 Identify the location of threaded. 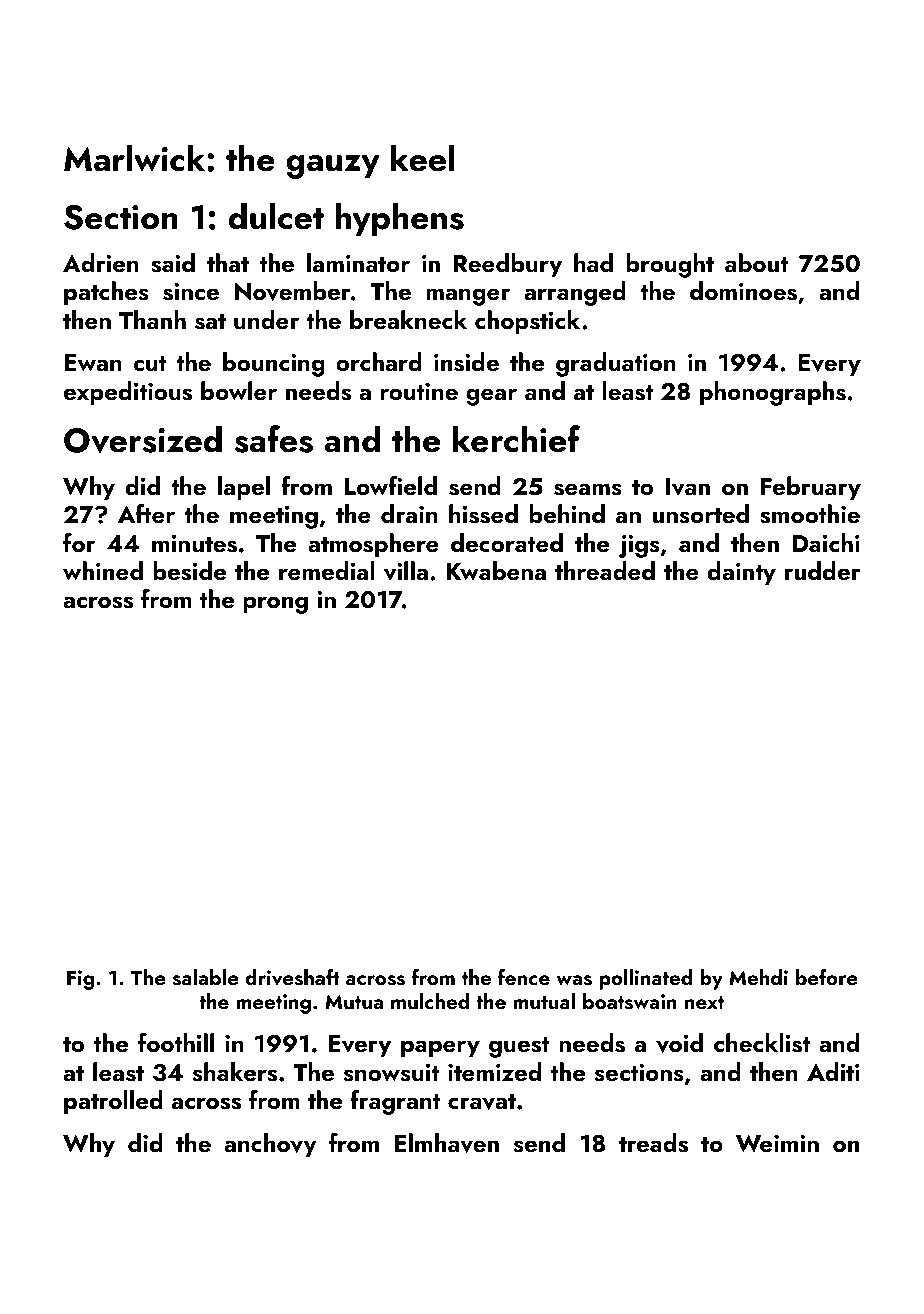
(605, 570).
